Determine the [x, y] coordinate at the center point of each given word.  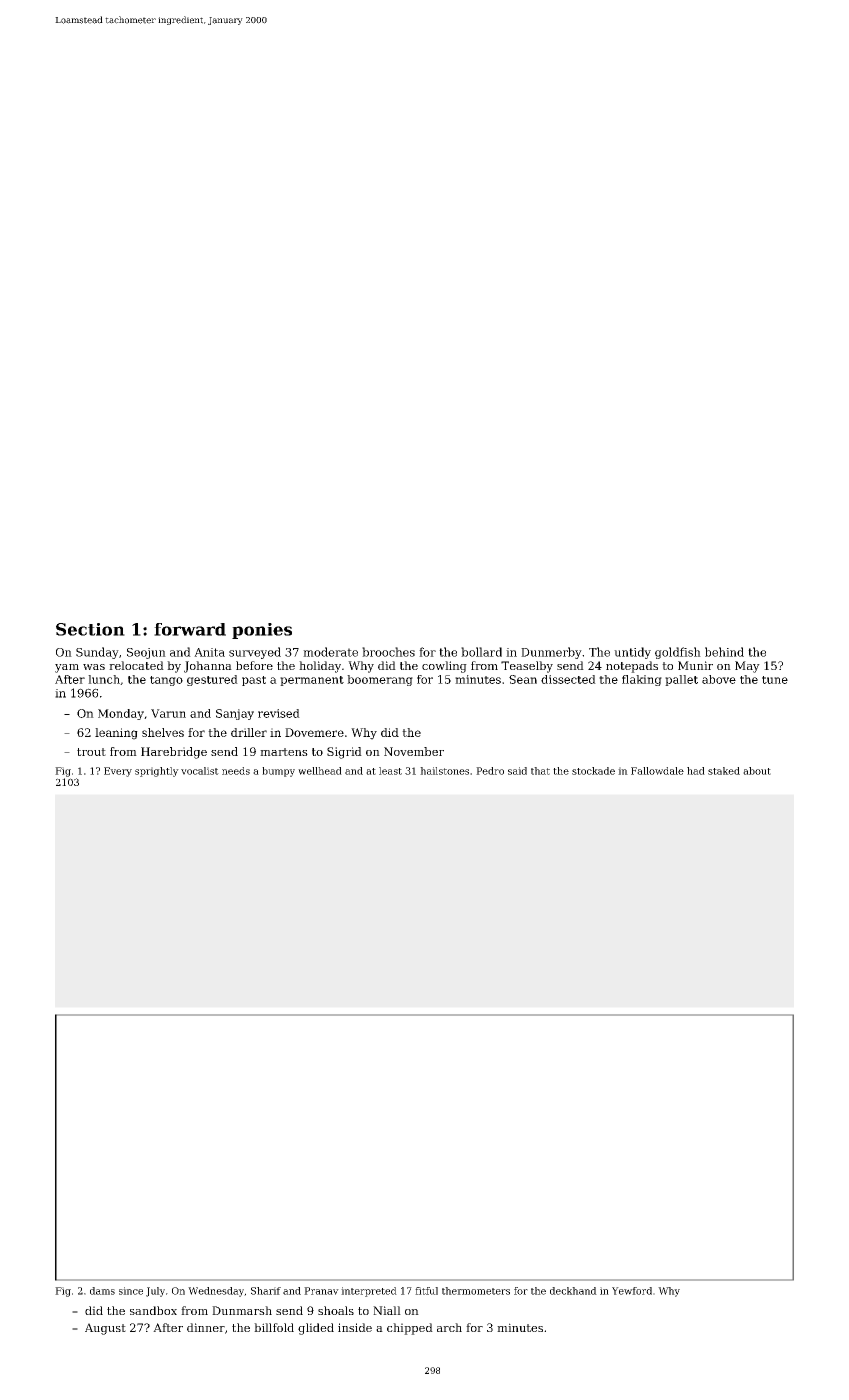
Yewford [632, 1291]
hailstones [444, 771]
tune [775, 680]
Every [118, 772]
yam [67, 668]
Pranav [321, 1291]
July [155, 1292]
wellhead [320, 771]
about [757, 771]
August [105, 1329]
